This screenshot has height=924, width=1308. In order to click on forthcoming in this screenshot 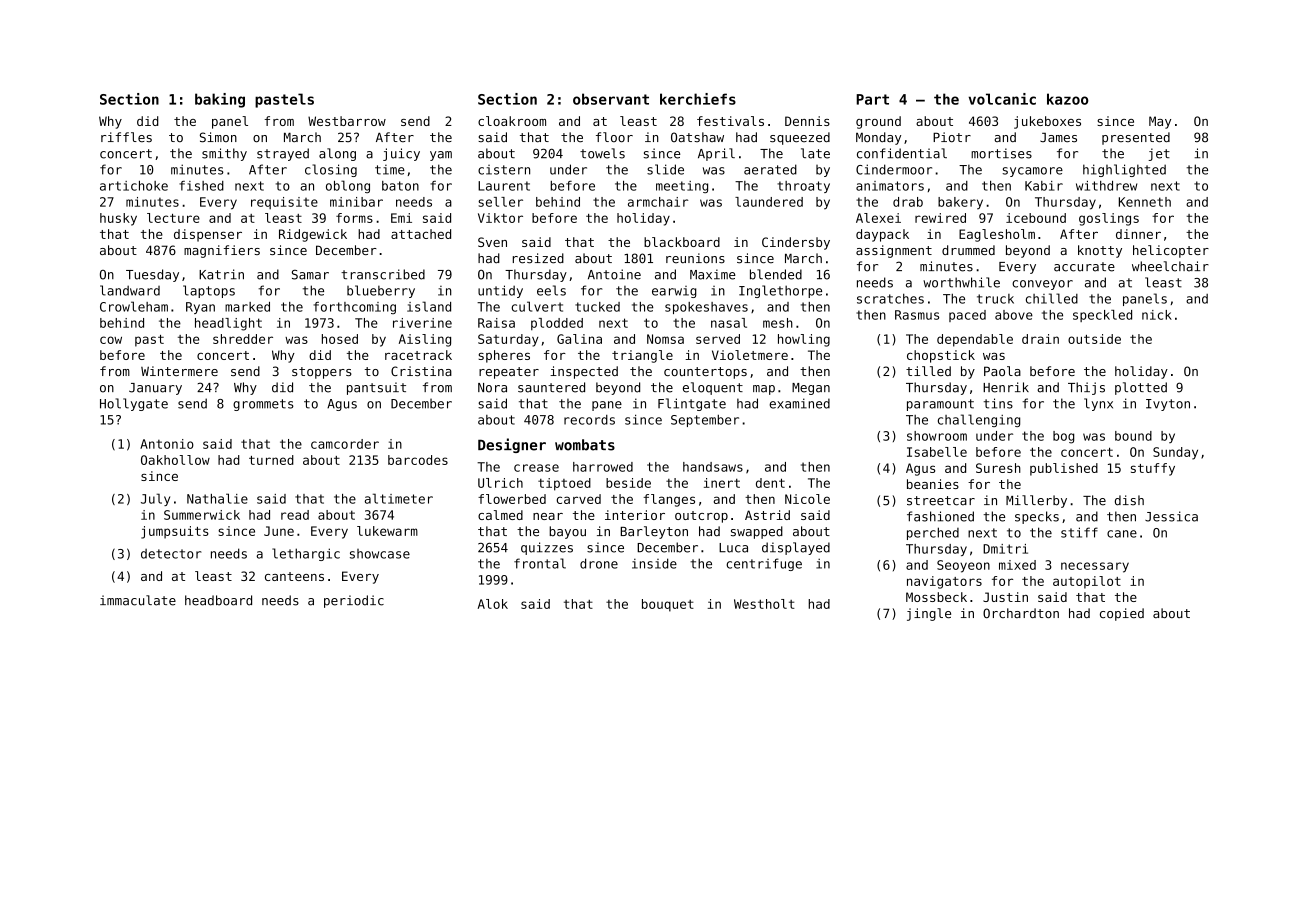, I will do `click(355, 308)`.
